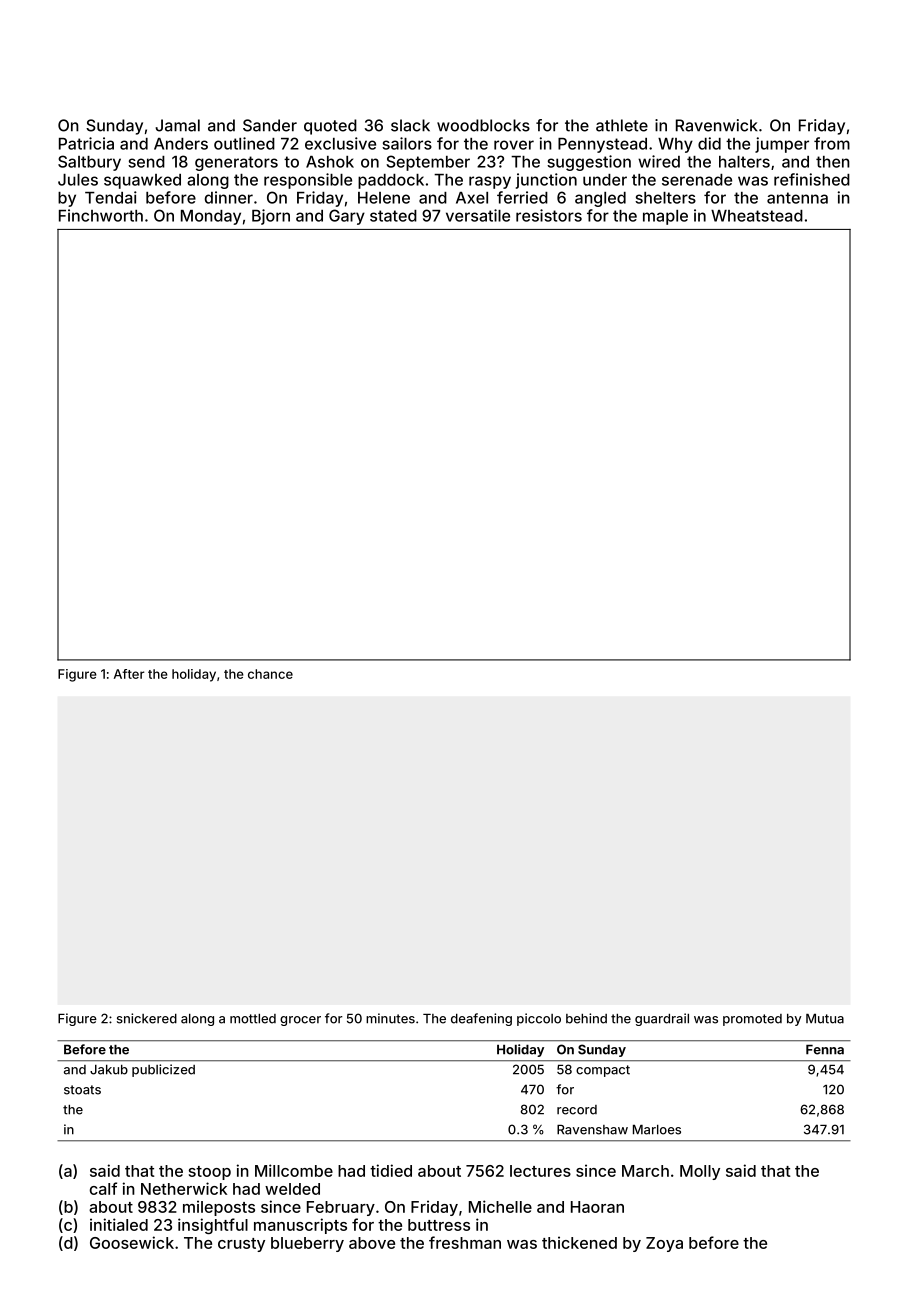  I want to click on thickened, so click(579, 1242).
